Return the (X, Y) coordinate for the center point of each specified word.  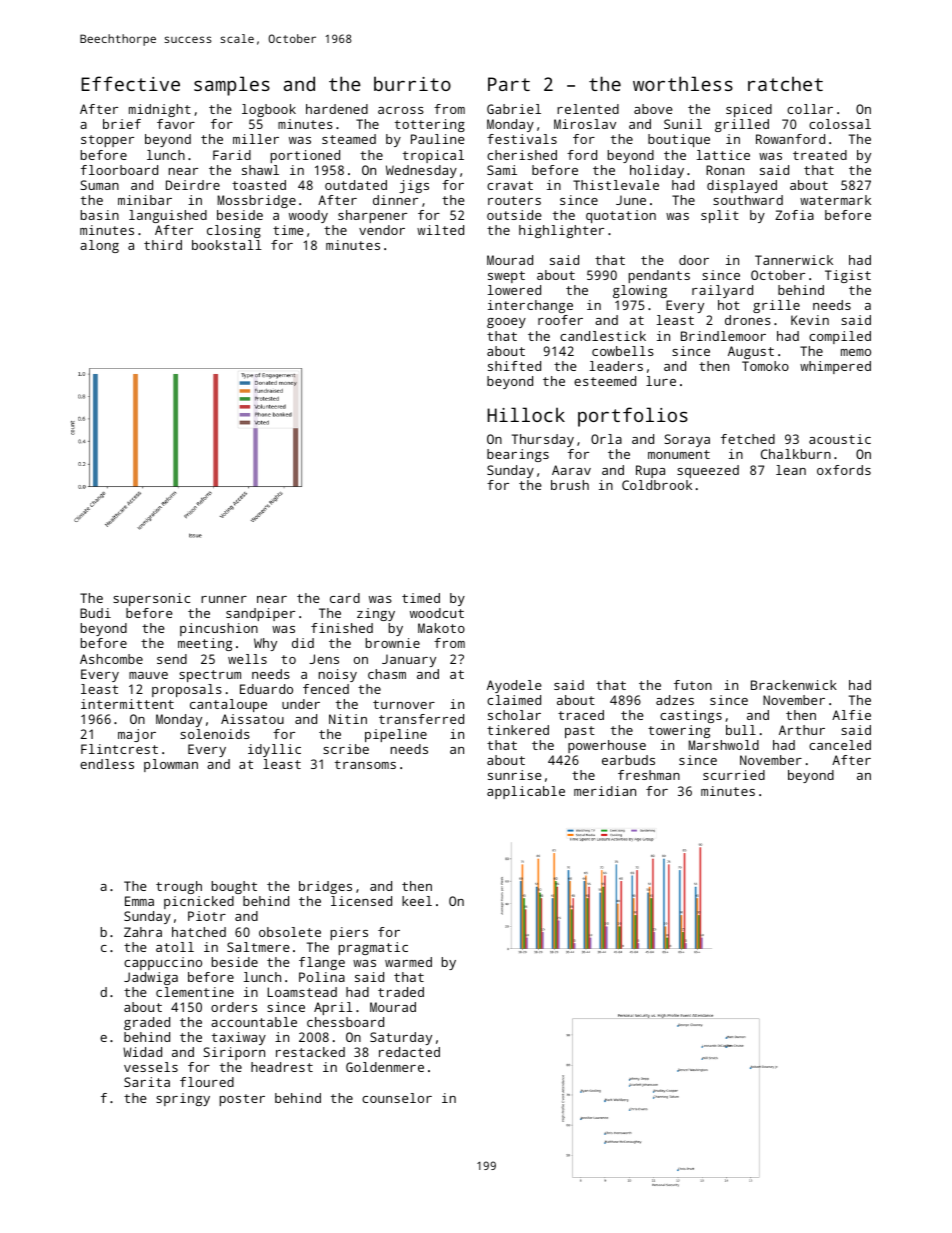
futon (693, 685)
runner (224, 599)
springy (183, 1099)
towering (679, 731)
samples (232, 86)
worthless (683, 83)
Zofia (794, 215)
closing (234, 231)
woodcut (437, 613)
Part (509, 84)
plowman (171, 765)
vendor (382, 230)
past (580, 732)
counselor (397, 1098)
